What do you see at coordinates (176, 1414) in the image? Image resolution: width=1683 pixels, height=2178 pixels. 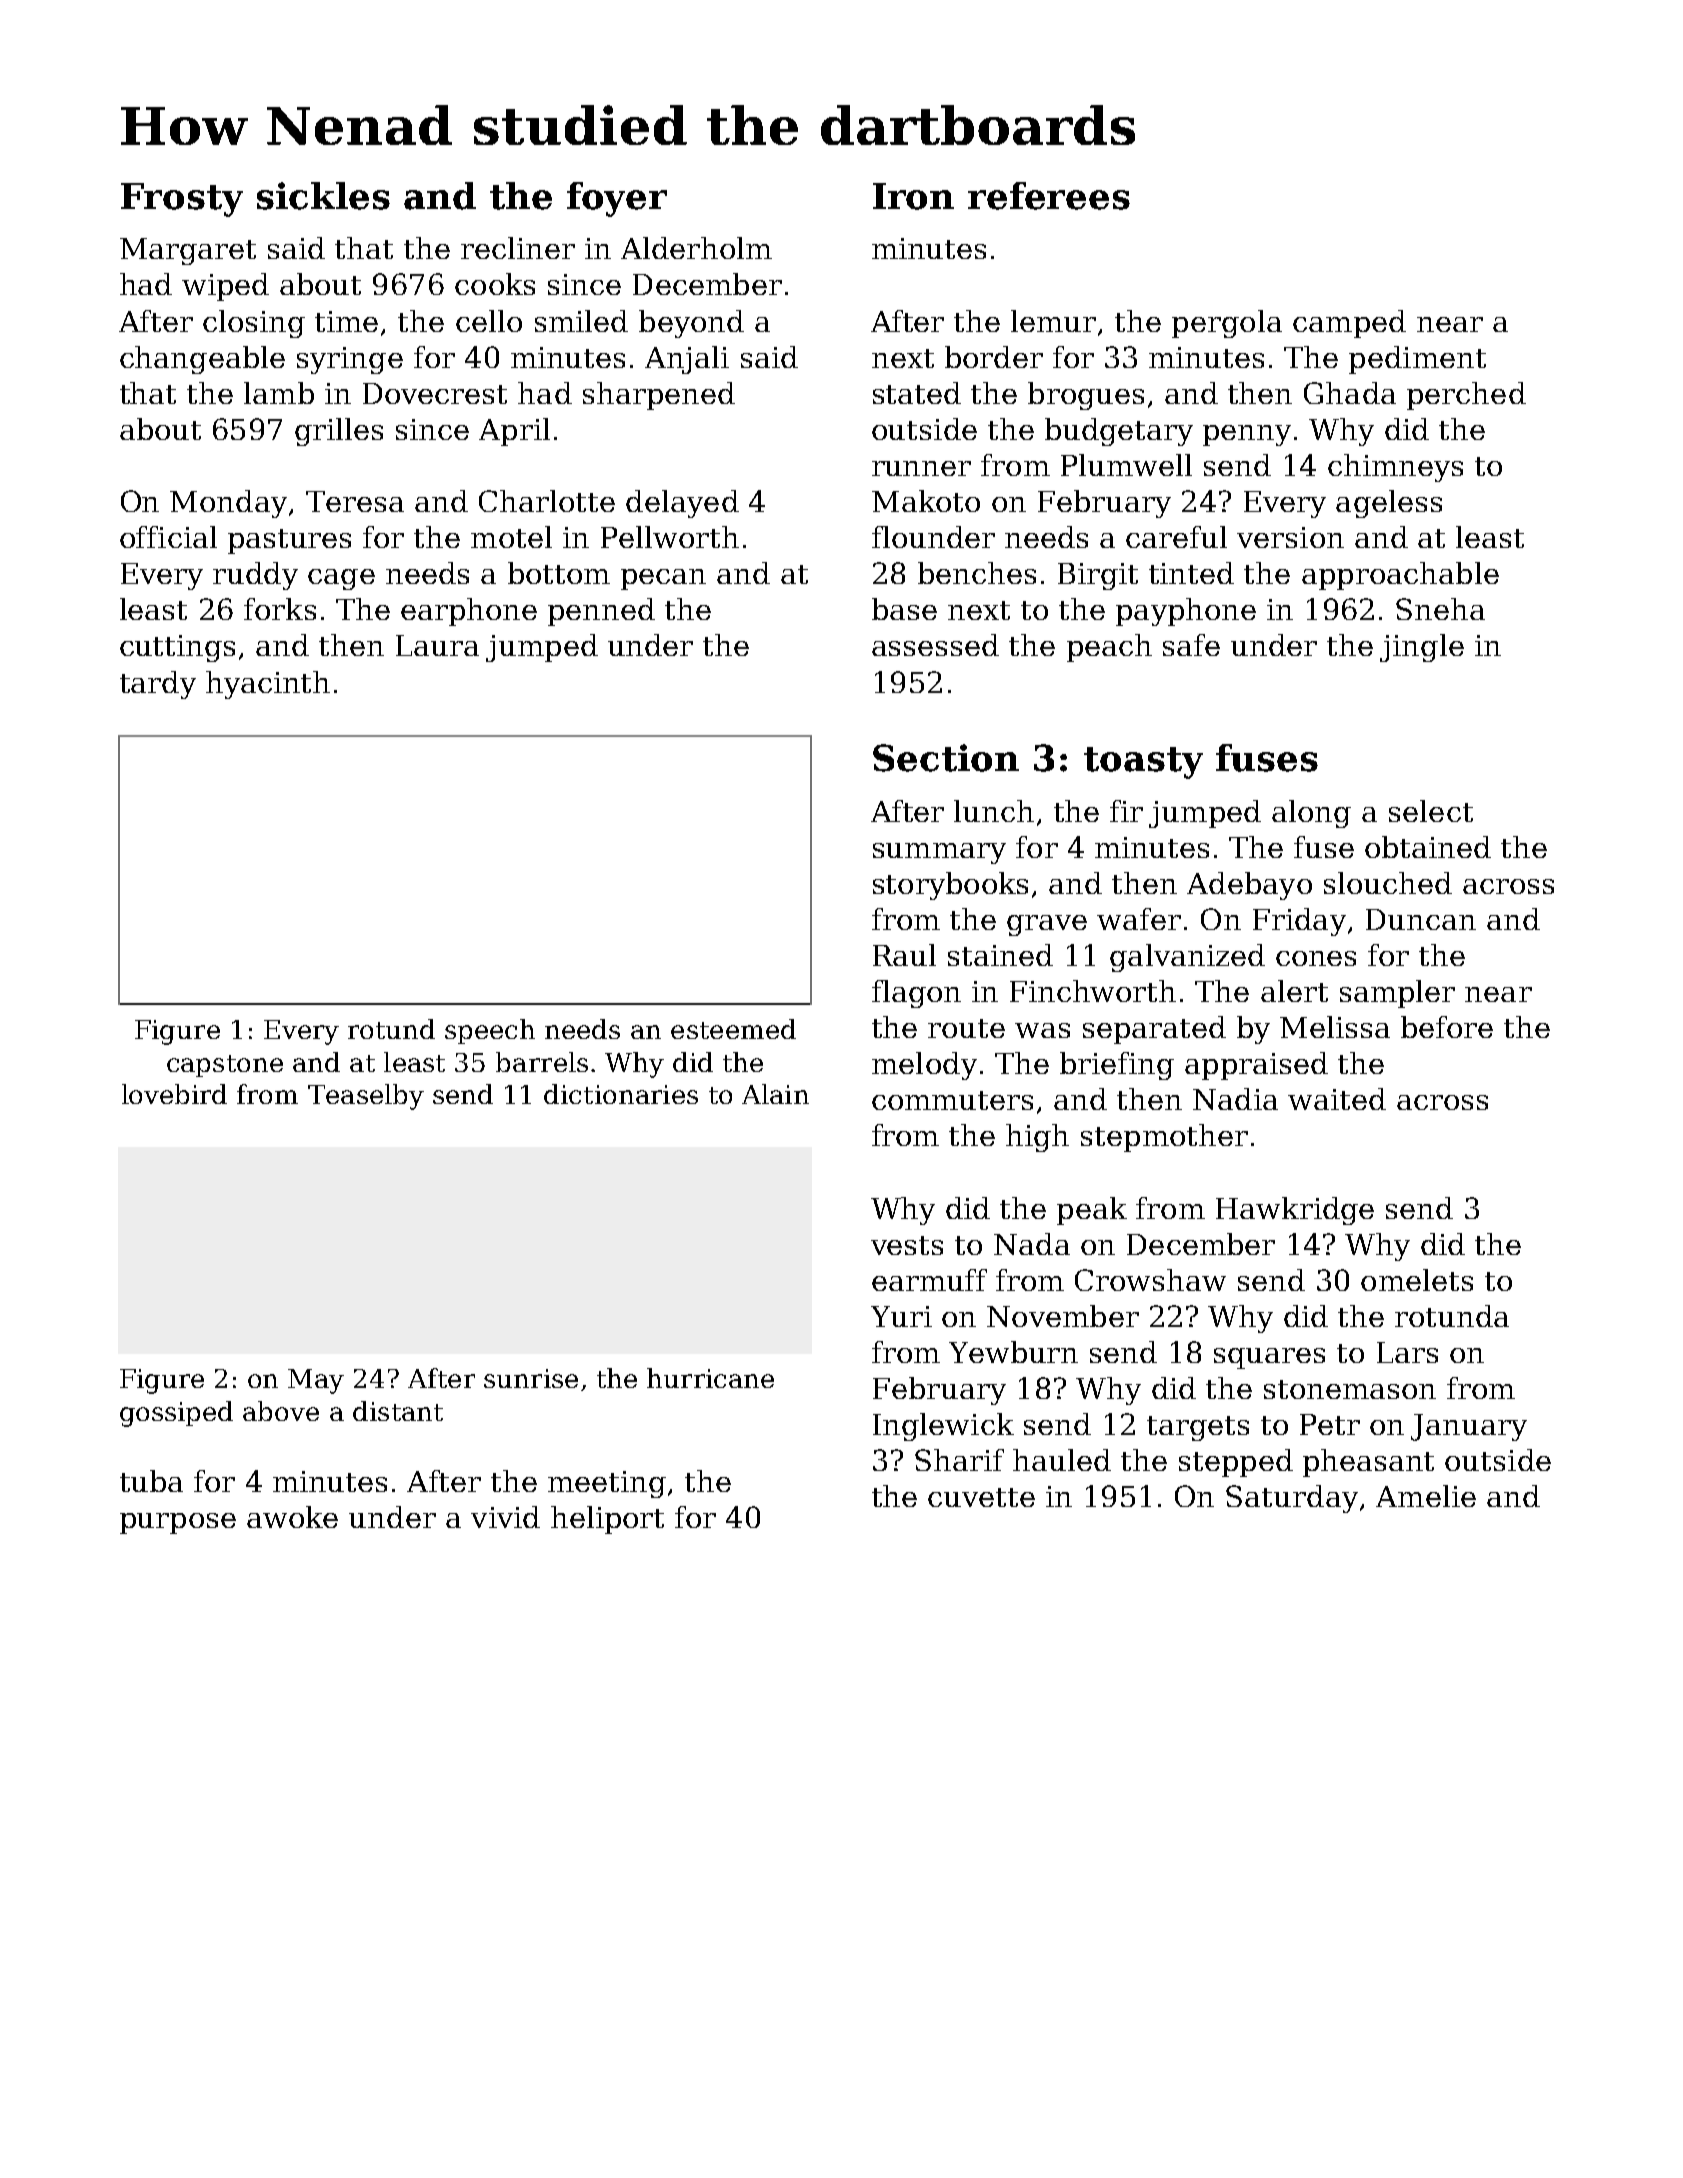 I see `gossiped` at bounding box center [176, 1414].
